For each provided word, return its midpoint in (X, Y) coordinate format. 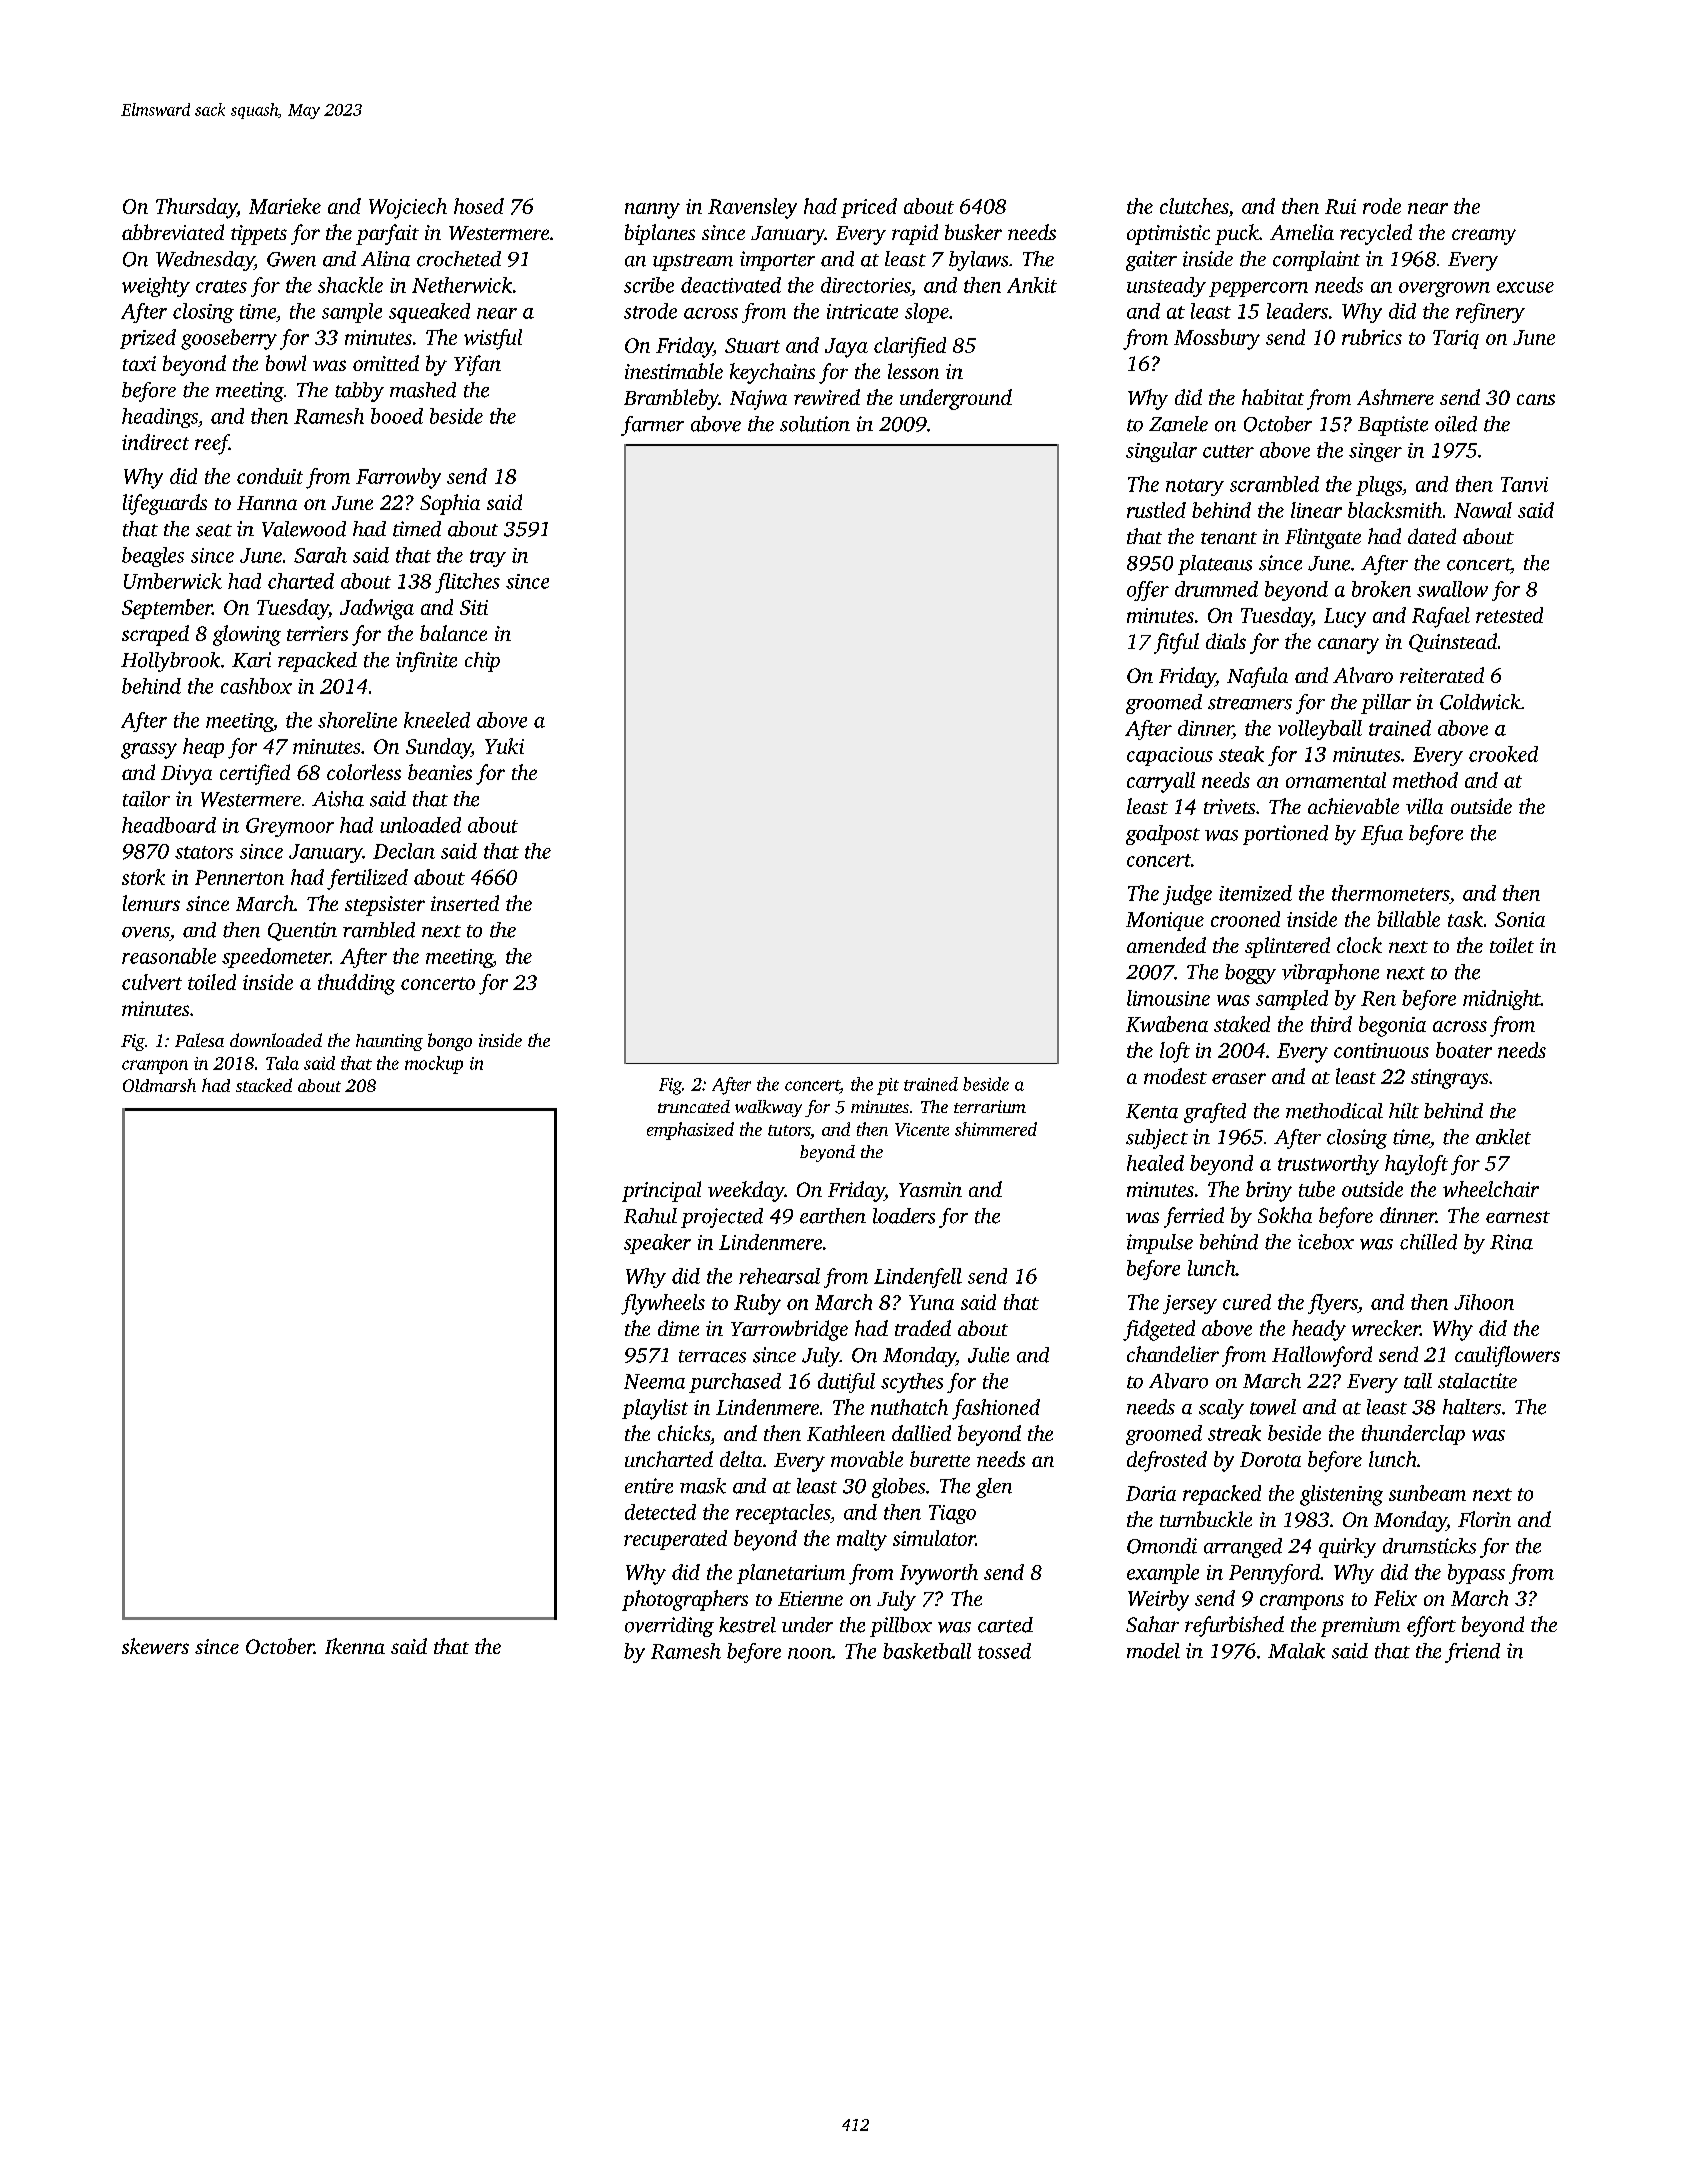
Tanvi (1524, 484)
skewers (155, 1646)
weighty (156, 287)
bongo (450, 1042)
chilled (1428, 1242)
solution (815, 424)
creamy (1484, 237)
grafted (1215, 1113)
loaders (904, 1216)
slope (927, 313)
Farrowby (398, 478)
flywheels (663, 1304)
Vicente (922, 1129)
